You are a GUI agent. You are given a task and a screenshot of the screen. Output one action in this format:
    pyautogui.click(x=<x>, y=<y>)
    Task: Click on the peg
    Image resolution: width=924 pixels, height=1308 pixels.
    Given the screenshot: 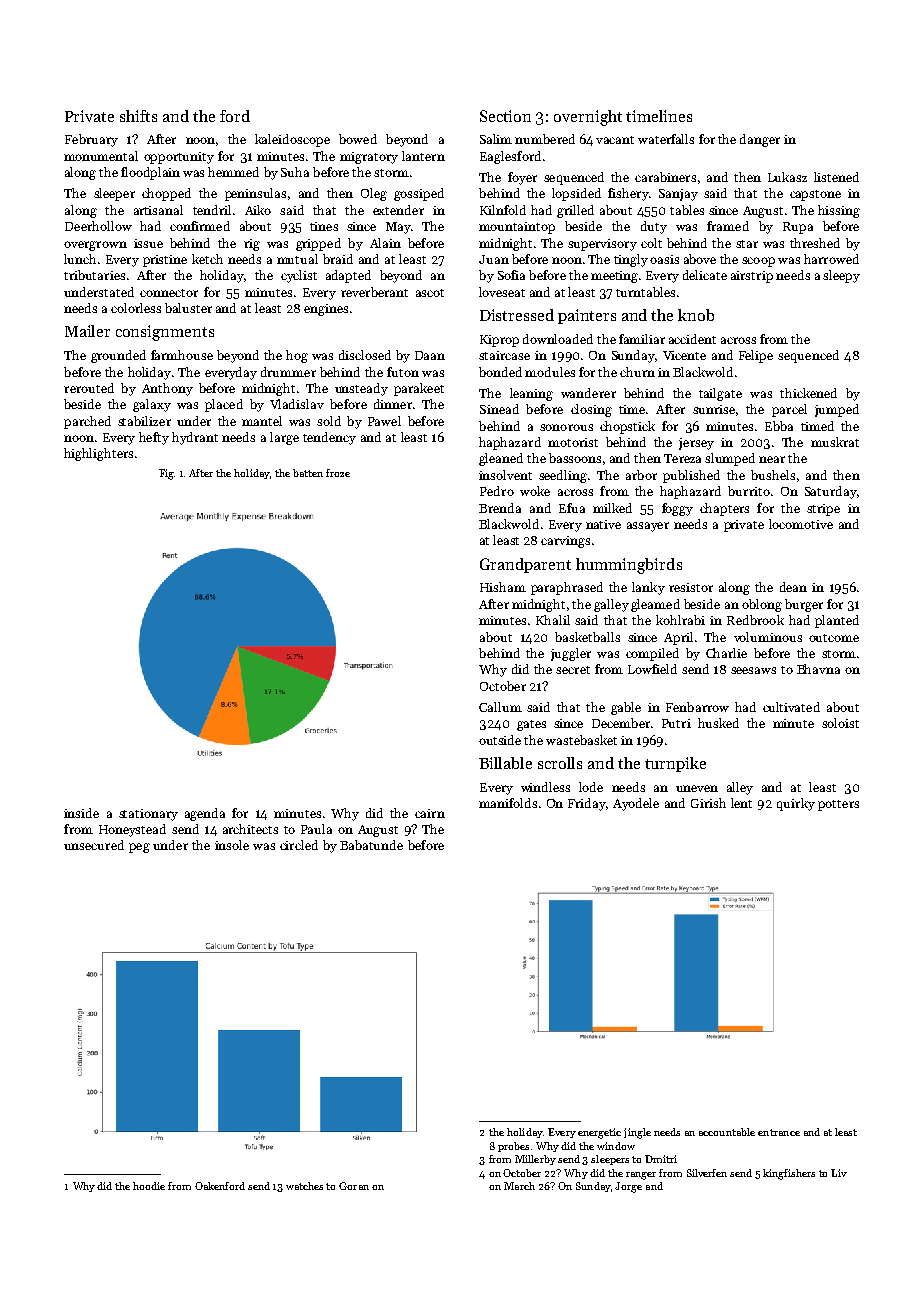 What is the action you would take?
    pyautogui.click(x=139, y=848)
